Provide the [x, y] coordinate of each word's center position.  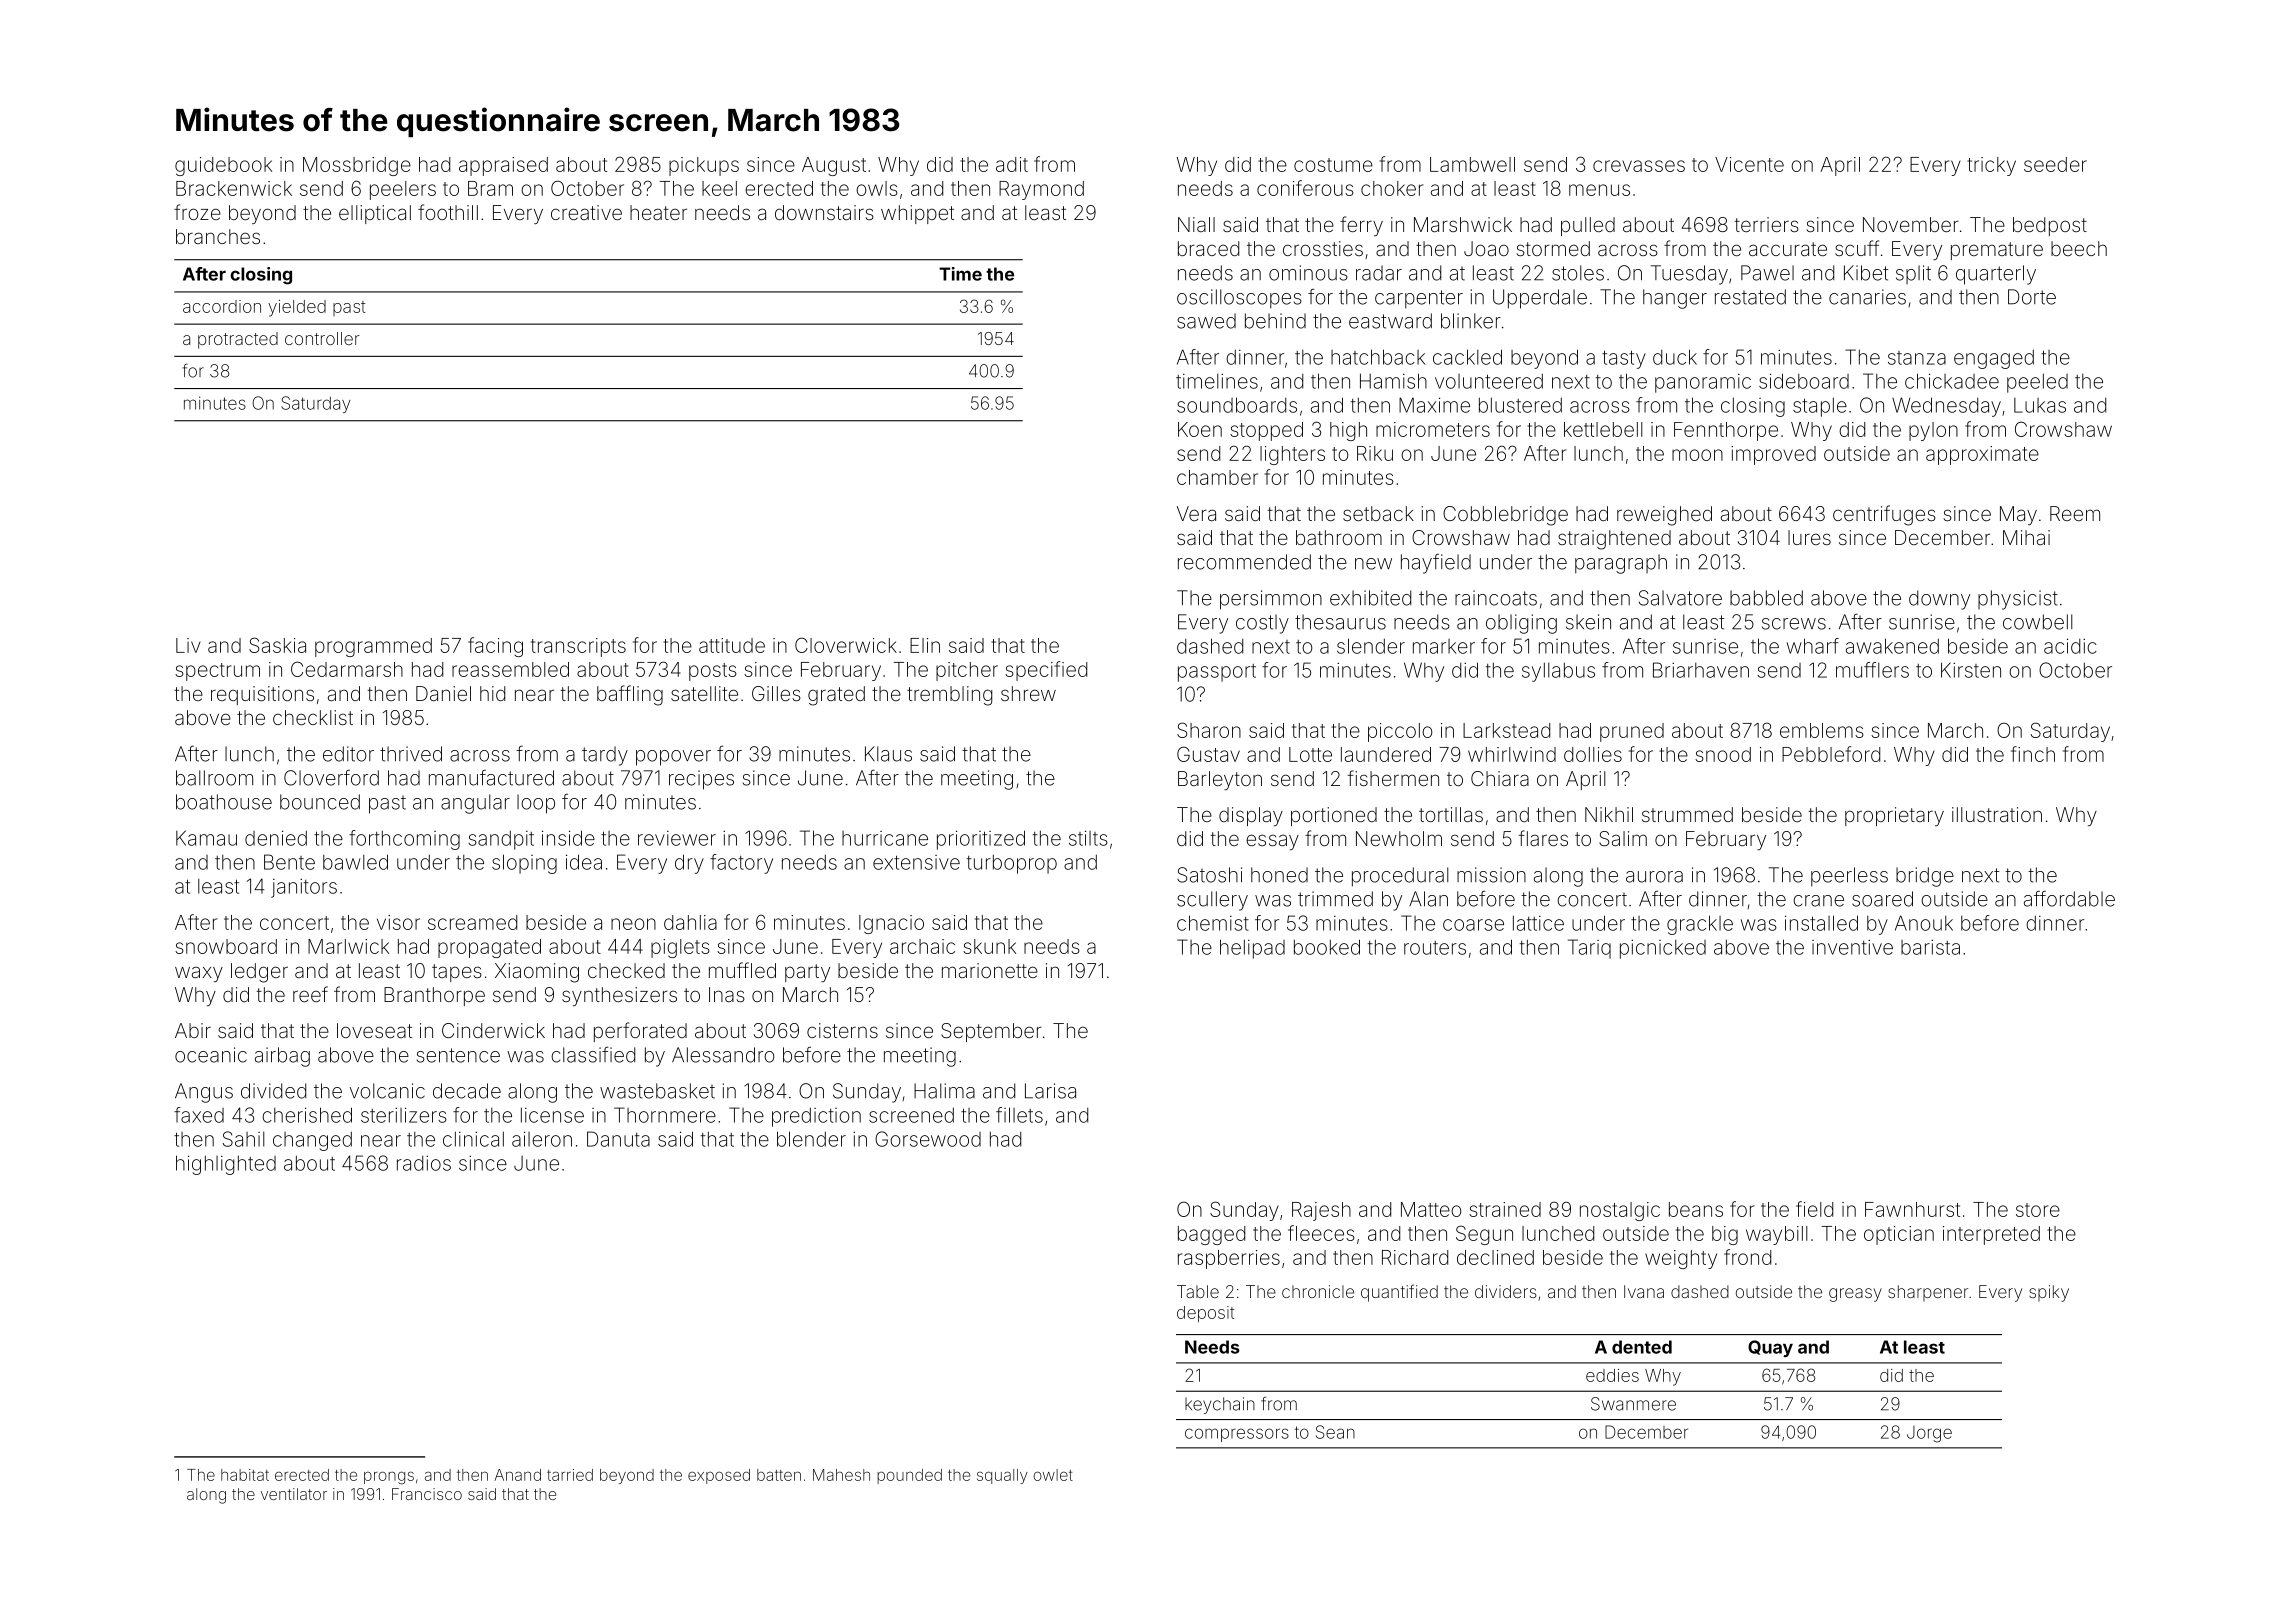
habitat [245, 1475]
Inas [727, 994]
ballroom [214, 778]
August [834, 166]
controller [322, 338]
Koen [1200, 429]
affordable [2069, 899]
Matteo [1431, 1209]
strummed [1687, 814]
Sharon [1209, 730]
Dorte [2032, 297]
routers [1435, 948]
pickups [704, 166]
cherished [307, 1115]
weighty [1681, 1259]
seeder [2055, 164]
